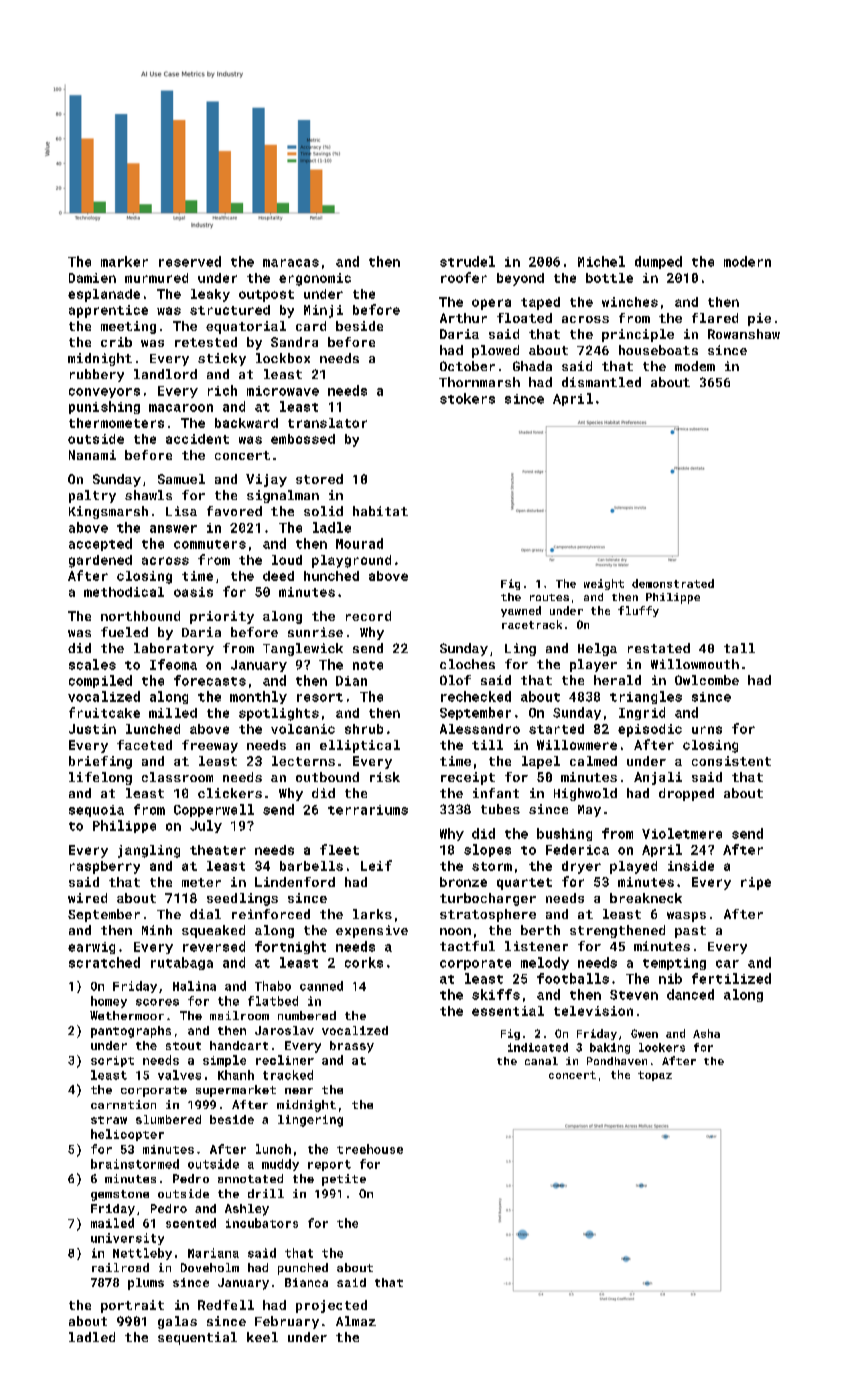 This document has width=849, height=1400. Describe the element at coordinates (291, 263) in the document. I see `maracas` at that location.
